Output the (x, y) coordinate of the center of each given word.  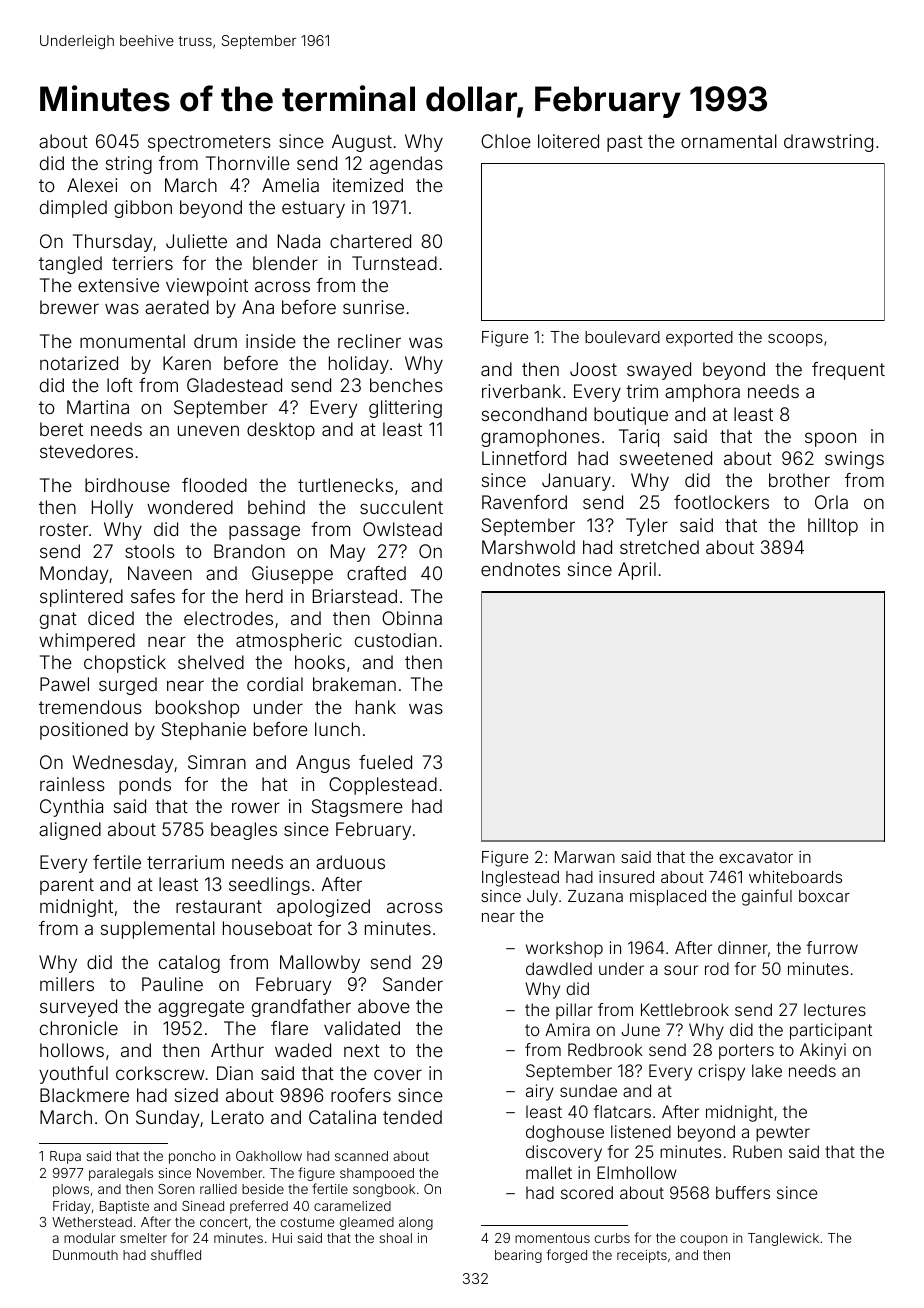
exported (699, 339)
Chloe (506, 141)
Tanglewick (783, 1239)
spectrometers (209, 143)
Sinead (203, 1206)
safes (153, 596)
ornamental (729, 141)
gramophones (540, 438)
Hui (282, 1238)
